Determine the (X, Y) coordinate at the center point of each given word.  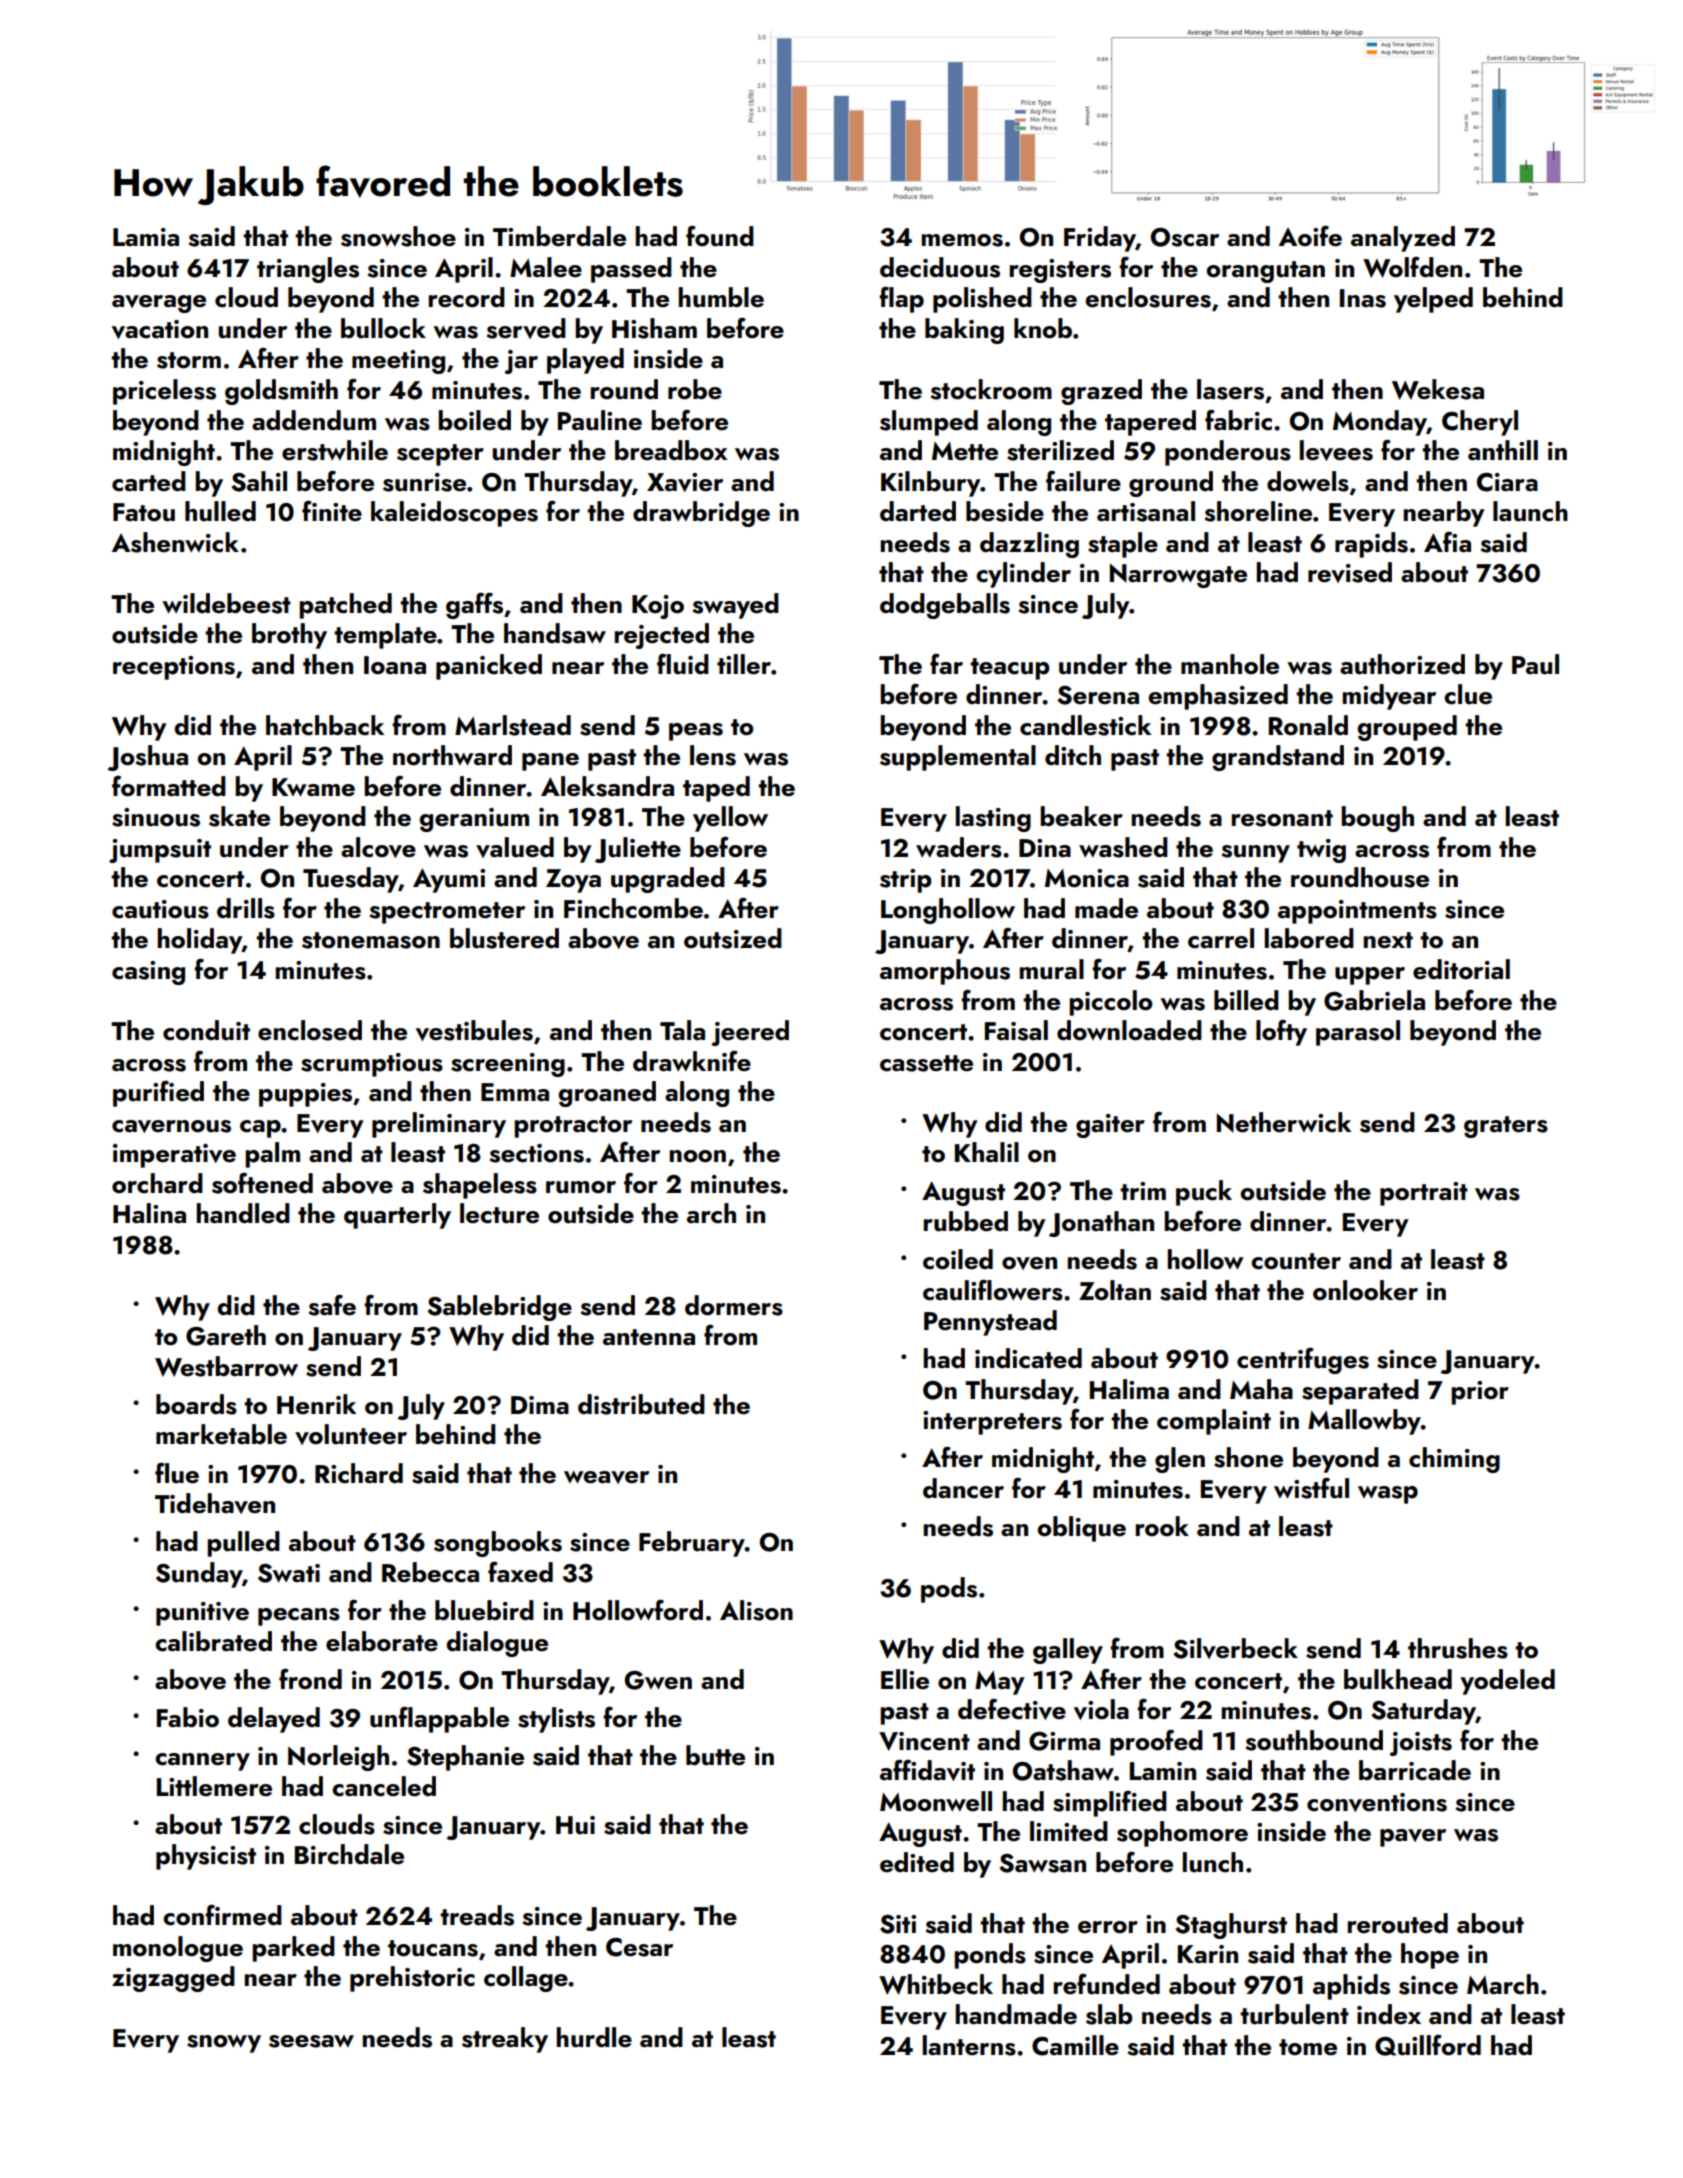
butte (715, 1755)
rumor (581, 1187)
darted (918, 511)
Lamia (146, 237)
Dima (540, 1405)
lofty (1281, 1033)
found (720, 236)
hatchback (325, 725)
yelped (1433, 300)
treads (477, 1915)
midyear (1389, 697)
